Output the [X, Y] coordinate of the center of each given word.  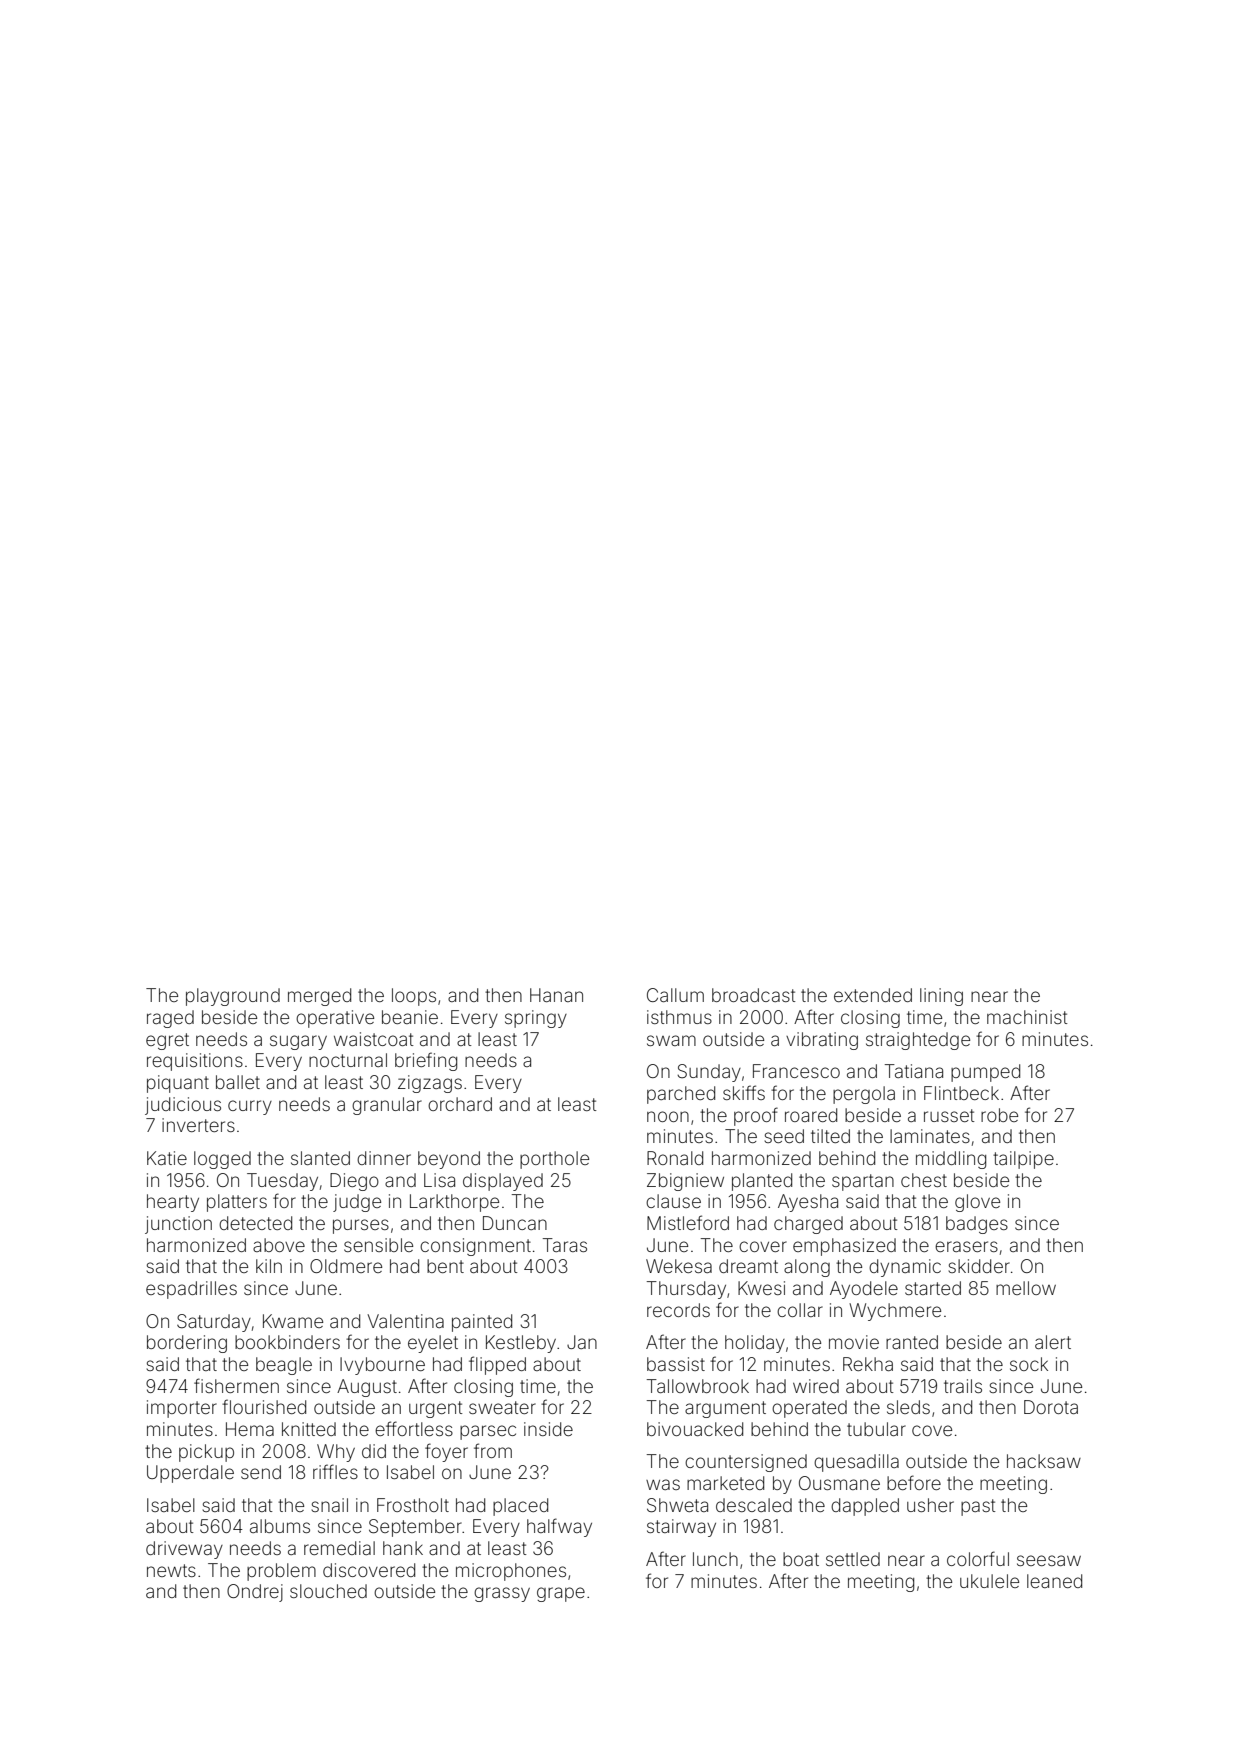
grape [561, 1594]
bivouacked [695, 1429]
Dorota [1051, 1407]
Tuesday [282, 1182]
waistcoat [374, 1039]
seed [784, 1136]
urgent [436, 1409]
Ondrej [255, 1593]
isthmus [679, 1017]
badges [977, 1225]
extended [873, 995]
